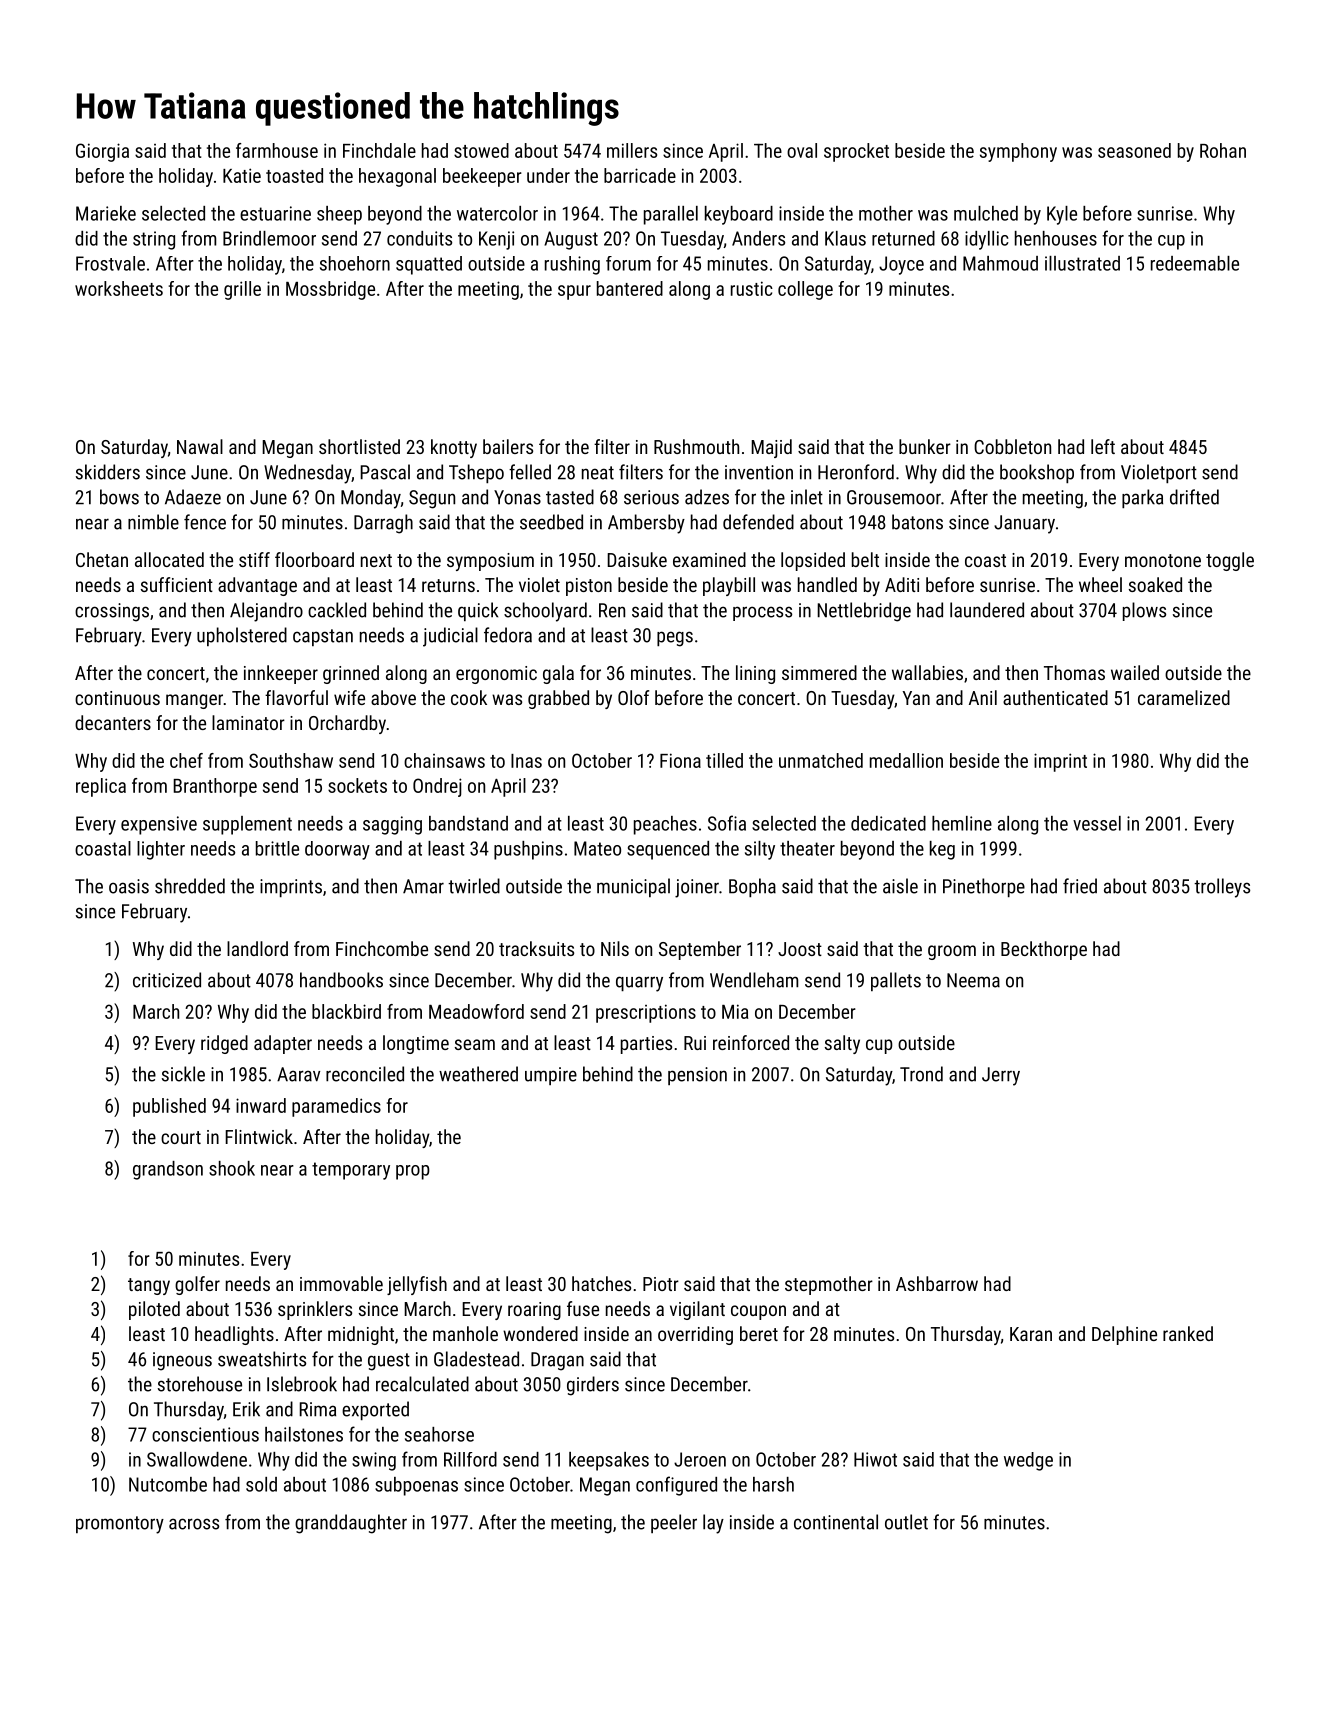  What do you see at coordinates (129, 886) in the document?
I see `oasis` at bounding box center [129, 886].
